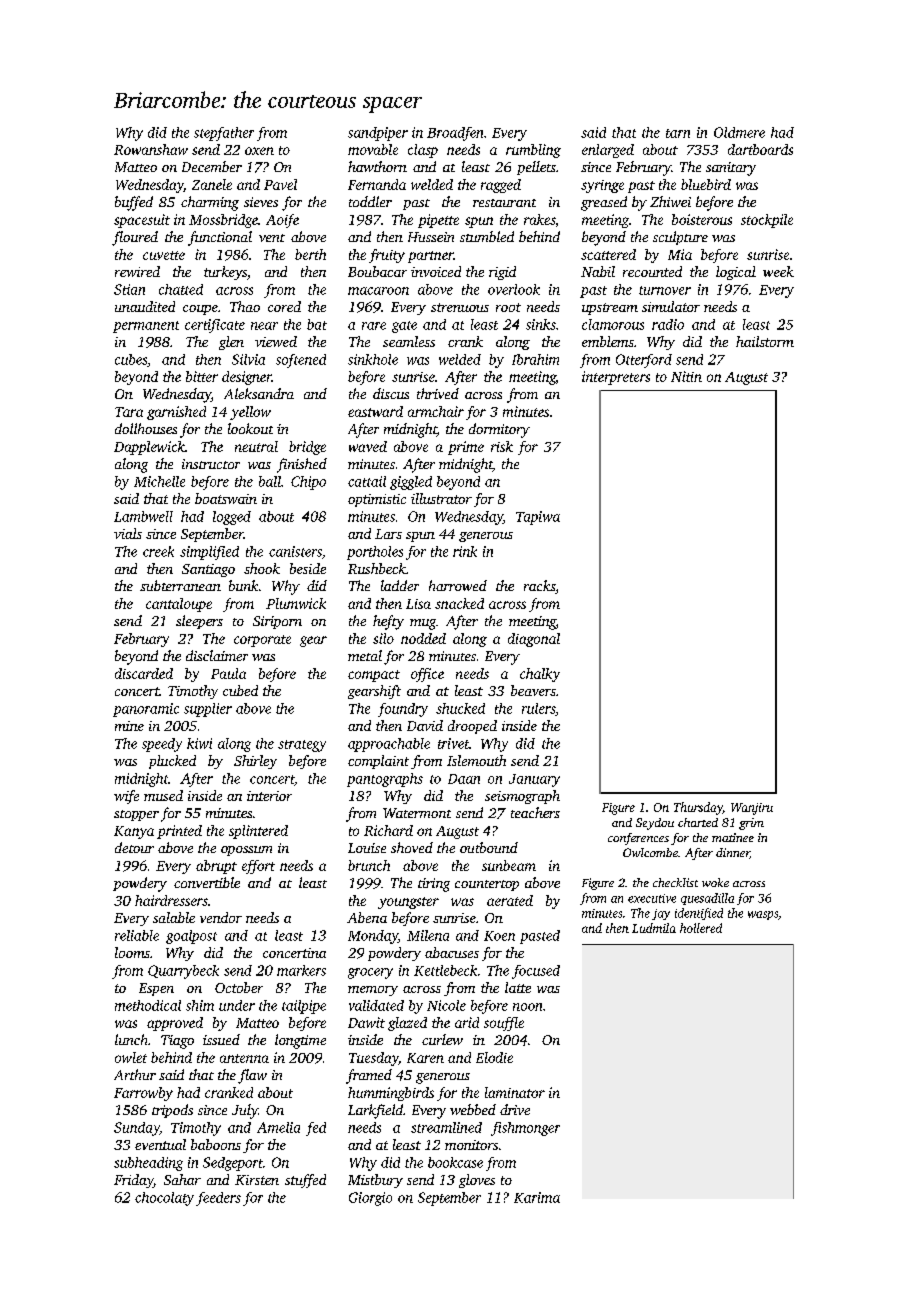  I want to click on stuffed, so click(305, 1181).
